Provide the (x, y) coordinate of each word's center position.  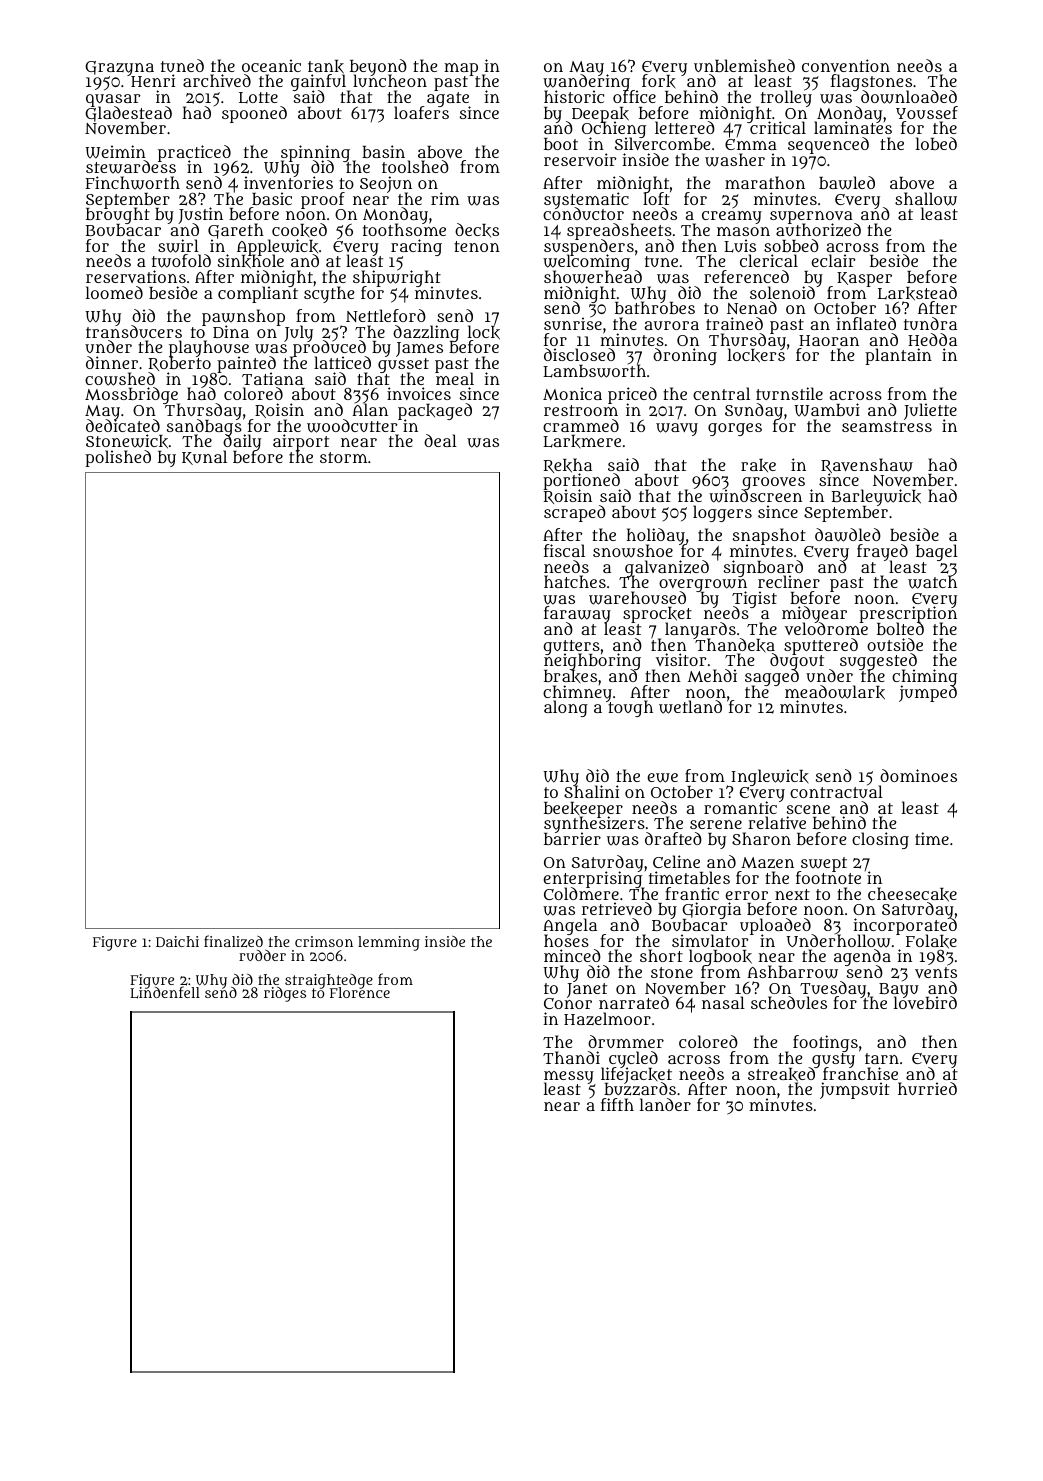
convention (846, 65)
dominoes (918, 775)
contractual (836, 792)
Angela (570, 926)
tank (326, 67)
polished (118, 458)
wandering (588, 83)
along (566, 708)
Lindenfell (165, 993)
